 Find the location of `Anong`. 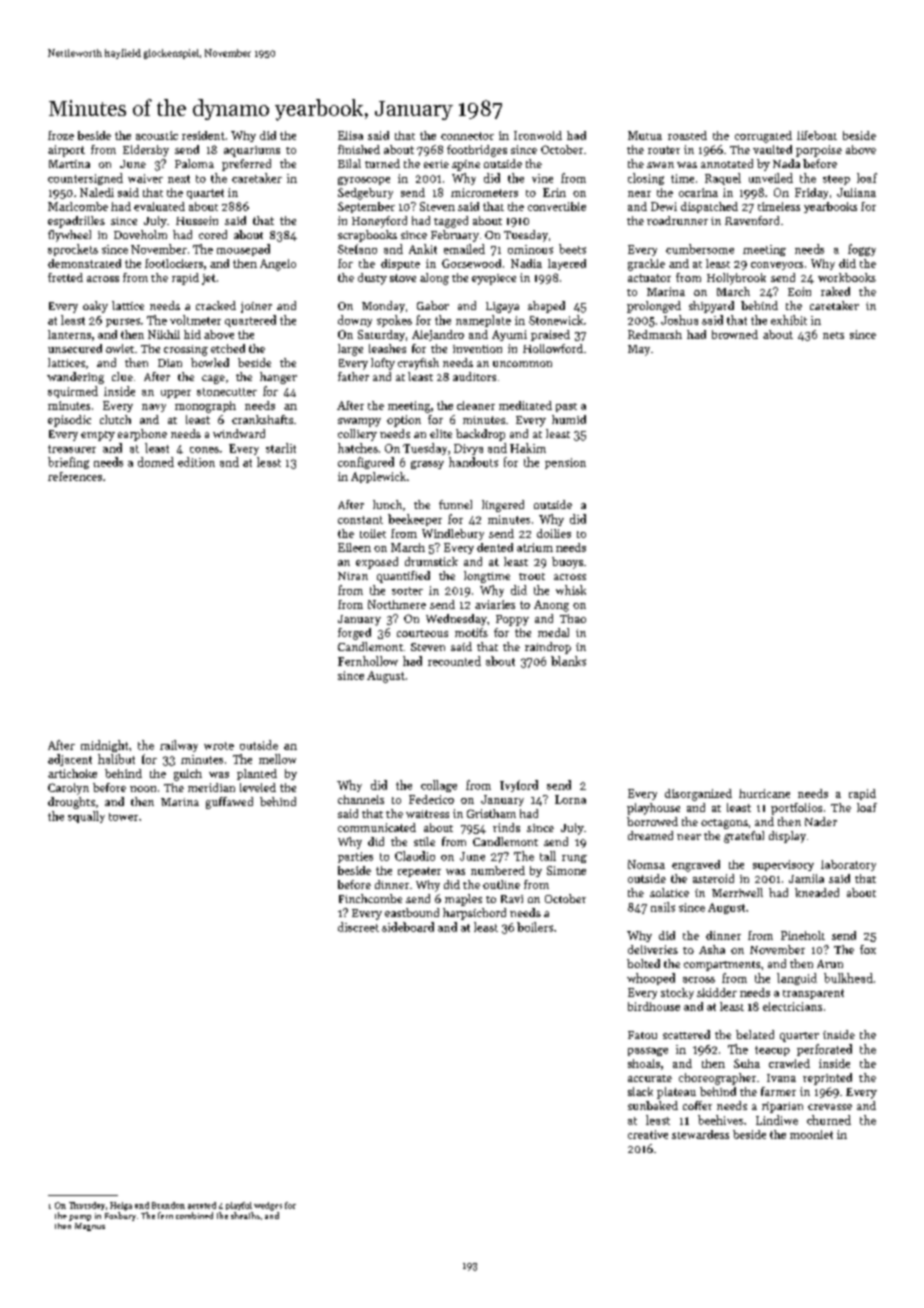

Anong is located at coordinates (551, 606).
